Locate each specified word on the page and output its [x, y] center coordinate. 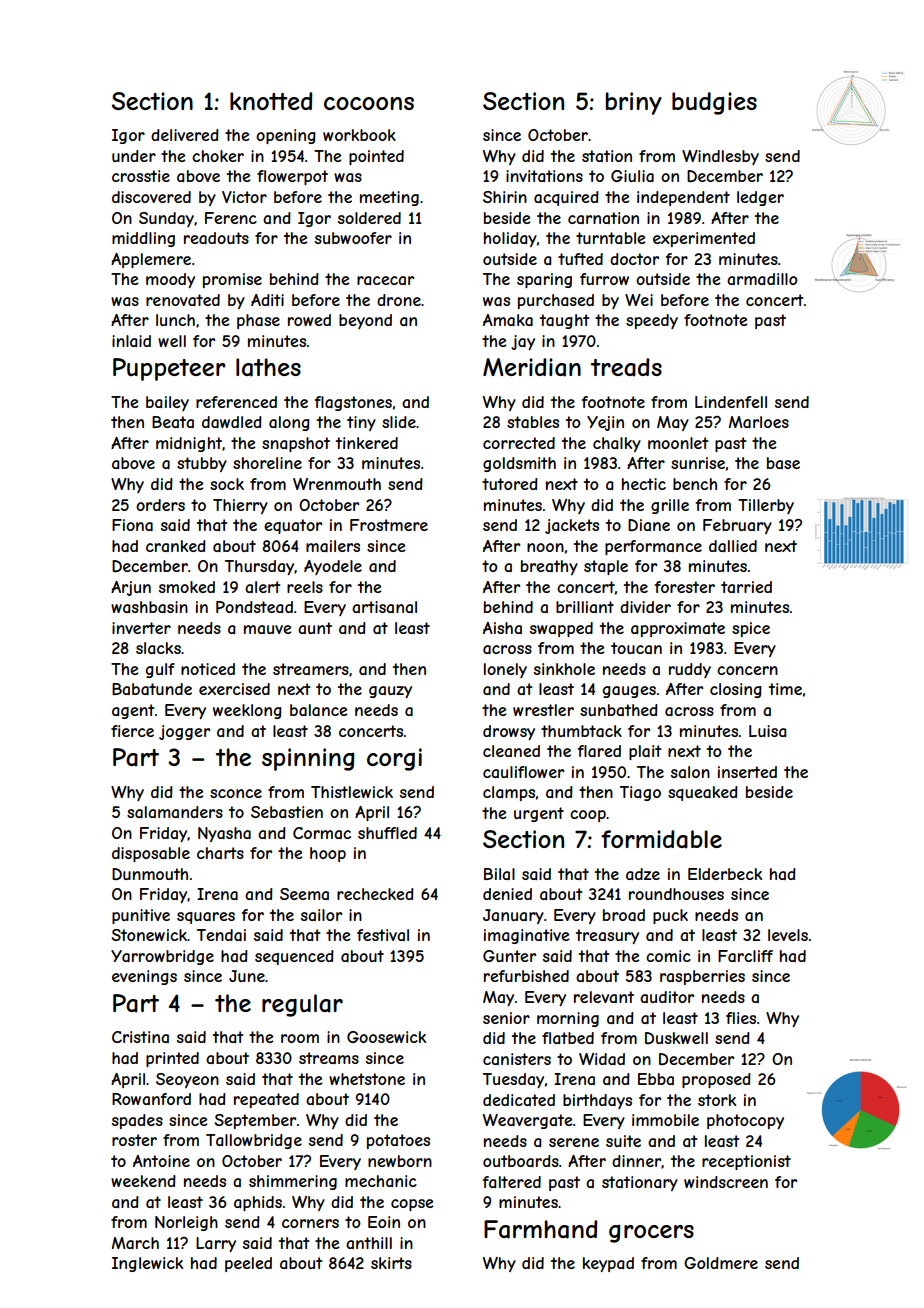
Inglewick [147, 1264]
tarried [746, 587]
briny [634, 103]
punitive [141, 916]
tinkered [367, 443]
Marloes [759, 422]
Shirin [505, 197]
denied [507, 894]
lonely [505, 670]
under [134, 156]
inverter [141, 628]
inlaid [131, 341]
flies [741, 1018]
